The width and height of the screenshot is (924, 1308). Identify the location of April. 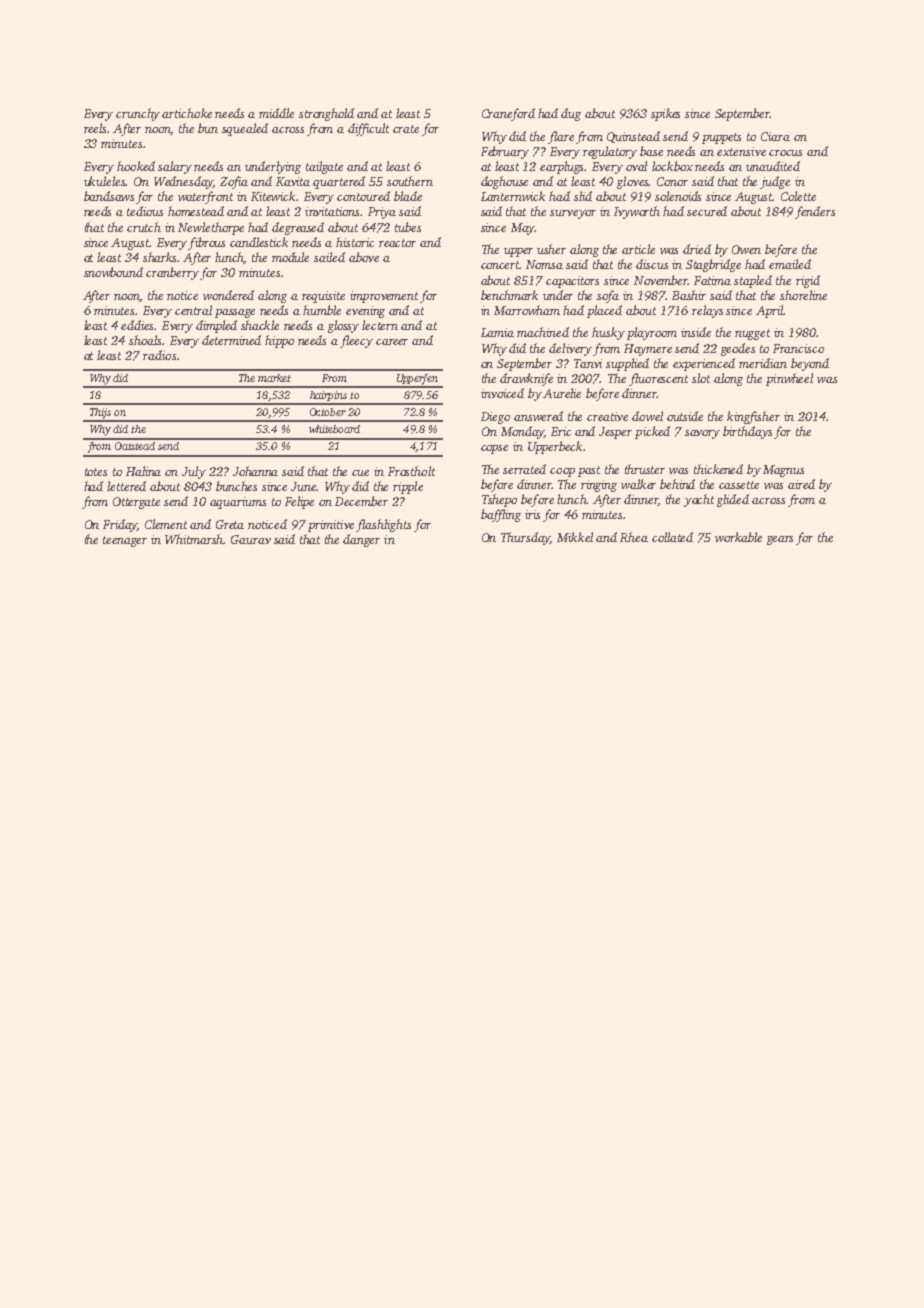
(770, 311).
